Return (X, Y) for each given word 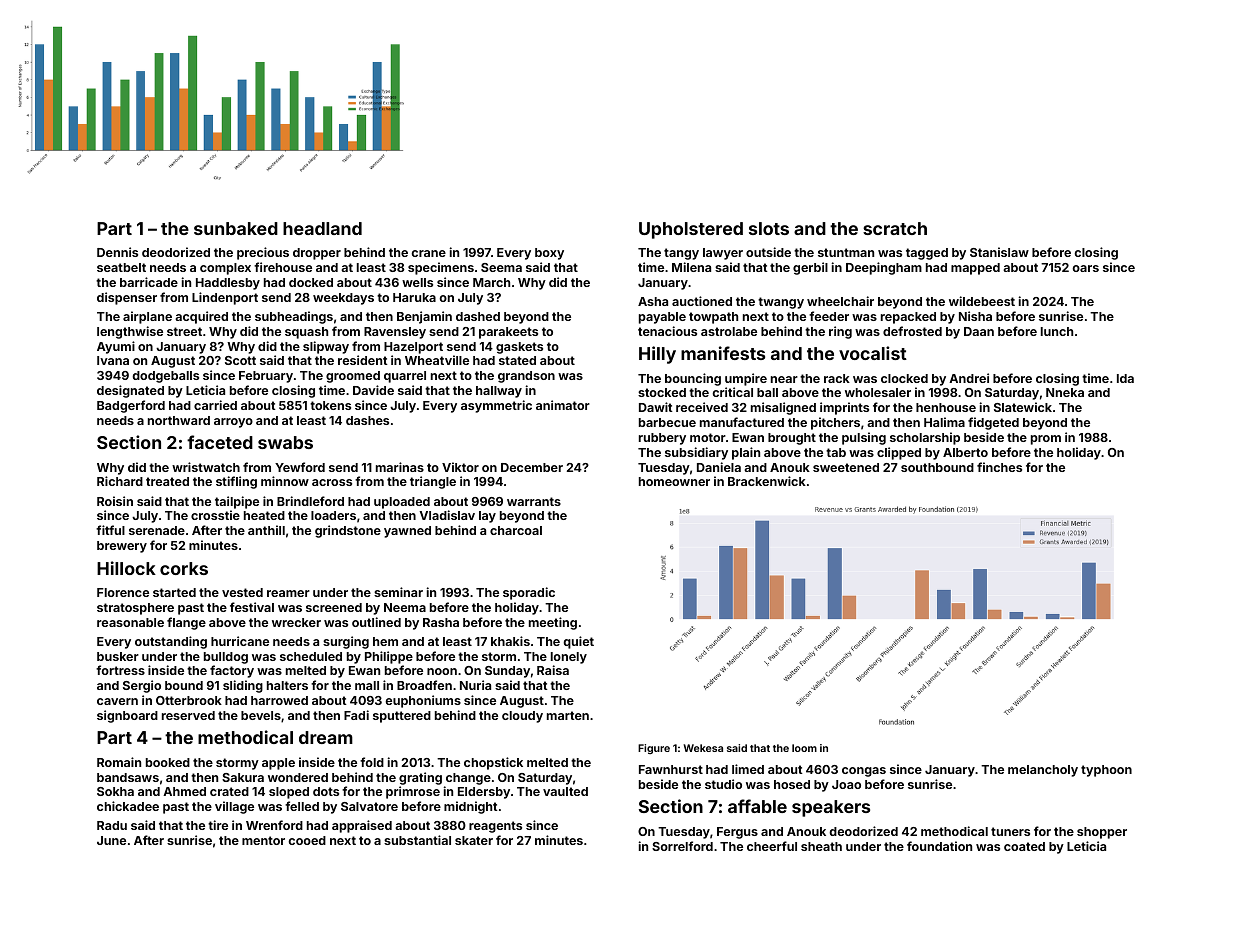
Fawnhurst (671, 769)
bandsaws (128, 777)
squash (306, 333)
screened (334, 607)
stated (517, 360)
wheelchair (840, 301)
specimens (441, 268)
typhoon (1106, 771)
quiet (578, 642)
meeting (553, 623)
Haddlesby (228, 284)
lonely (569, 658)
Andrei (969, 378)
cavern (117, 701)
